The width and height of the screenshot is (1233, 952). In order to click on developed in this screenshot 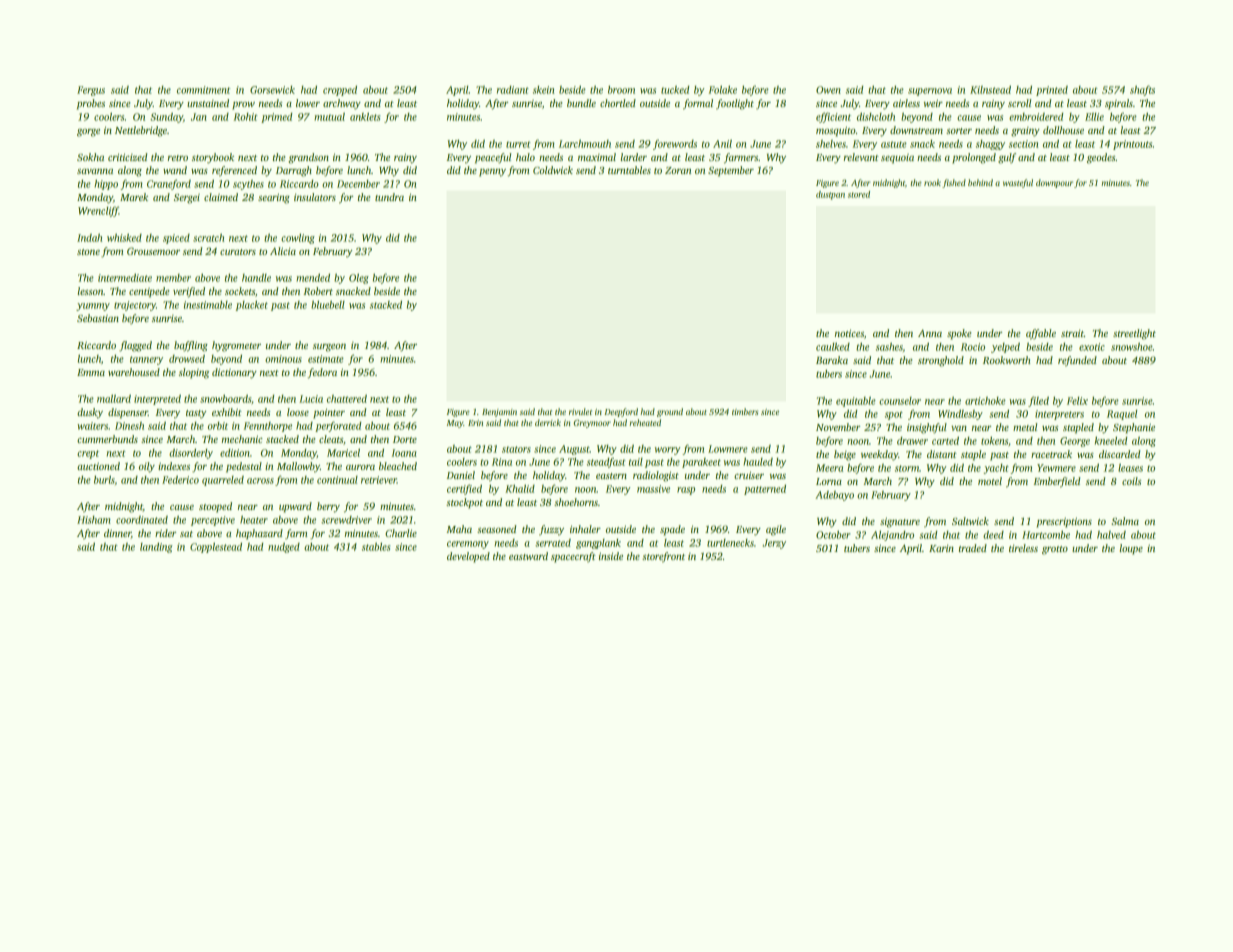, I will do `click(468, 557)`.
